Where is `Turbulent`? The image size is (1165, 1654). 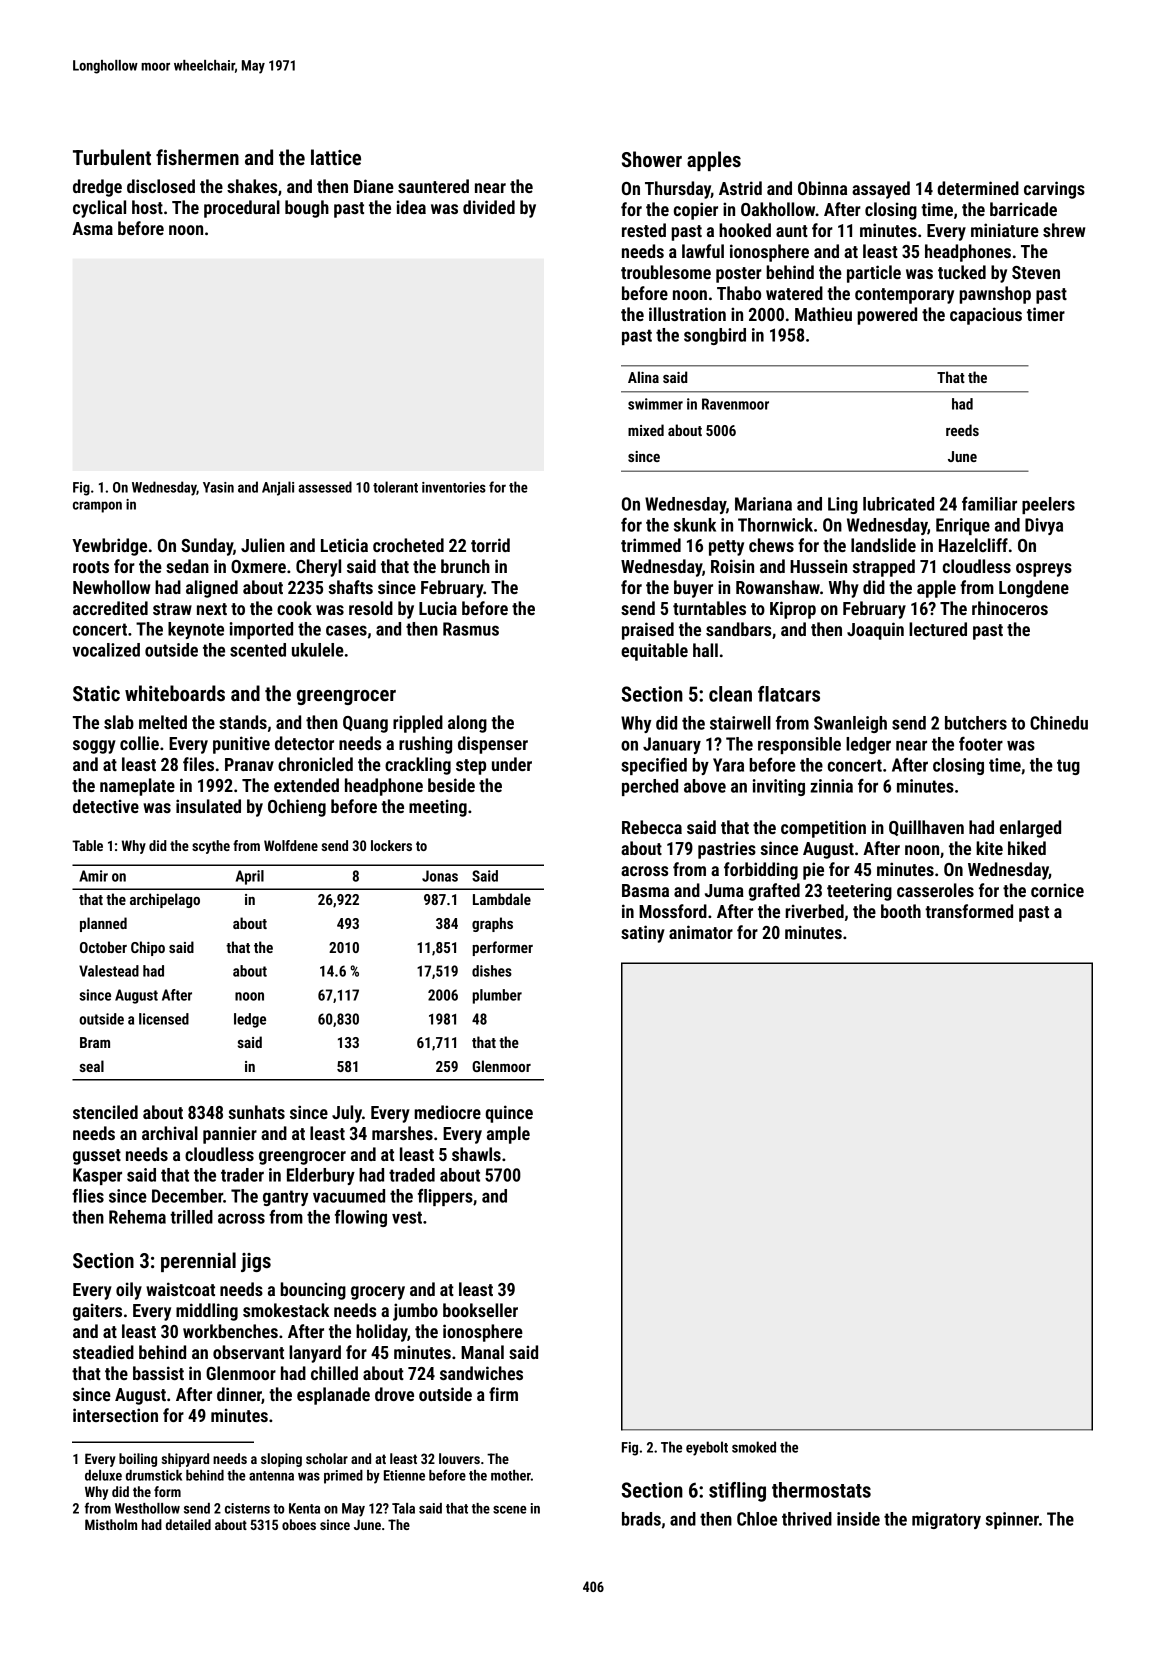 Turbulent is located at coordinates (112, 157).
